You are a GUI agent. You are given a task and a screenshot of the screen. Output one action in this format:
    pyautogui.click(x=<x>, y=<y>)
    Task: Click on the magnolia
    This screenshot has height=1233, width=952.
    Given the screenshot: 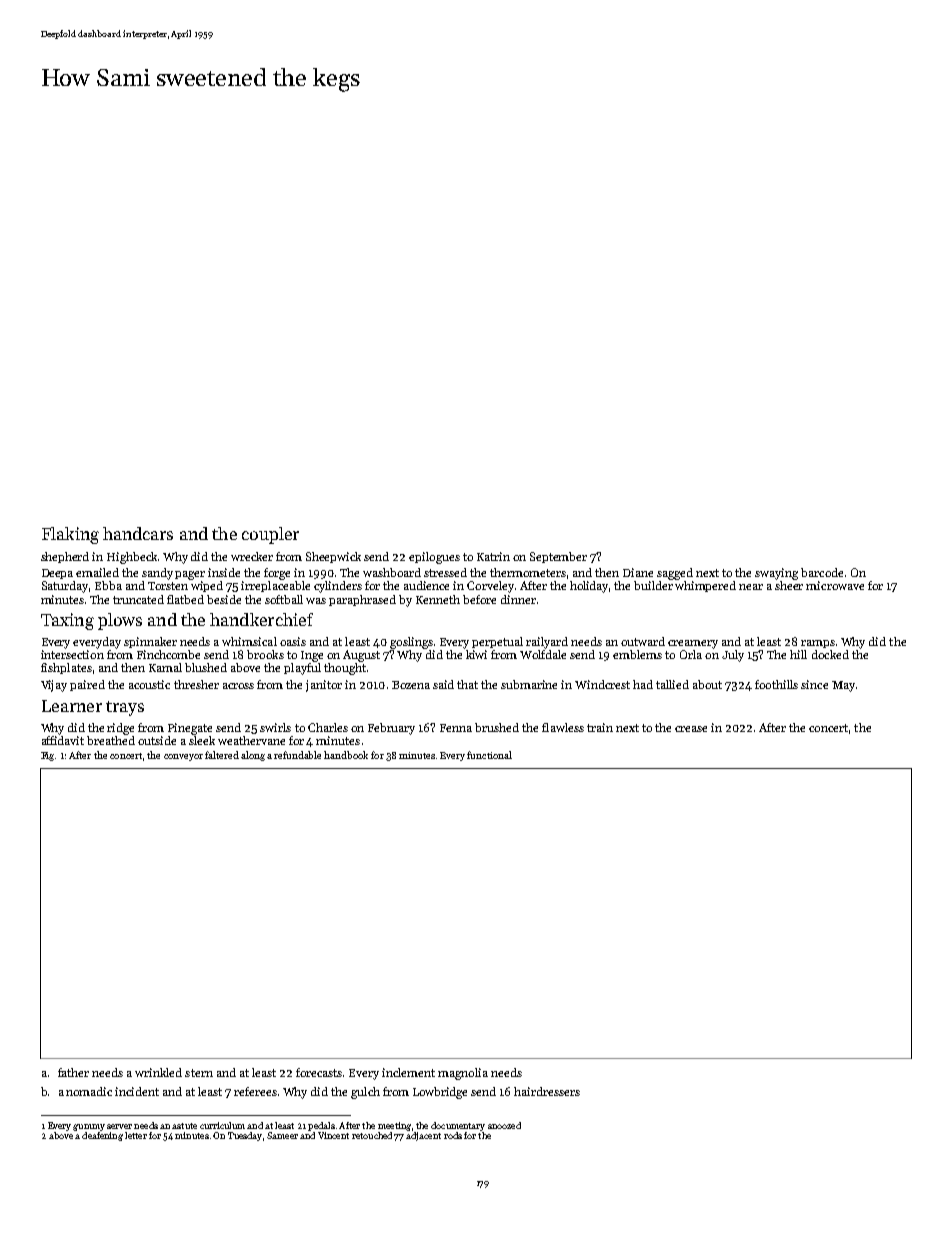 What is the action you would take?
    pyautogui.click(x=463, y=1074)
